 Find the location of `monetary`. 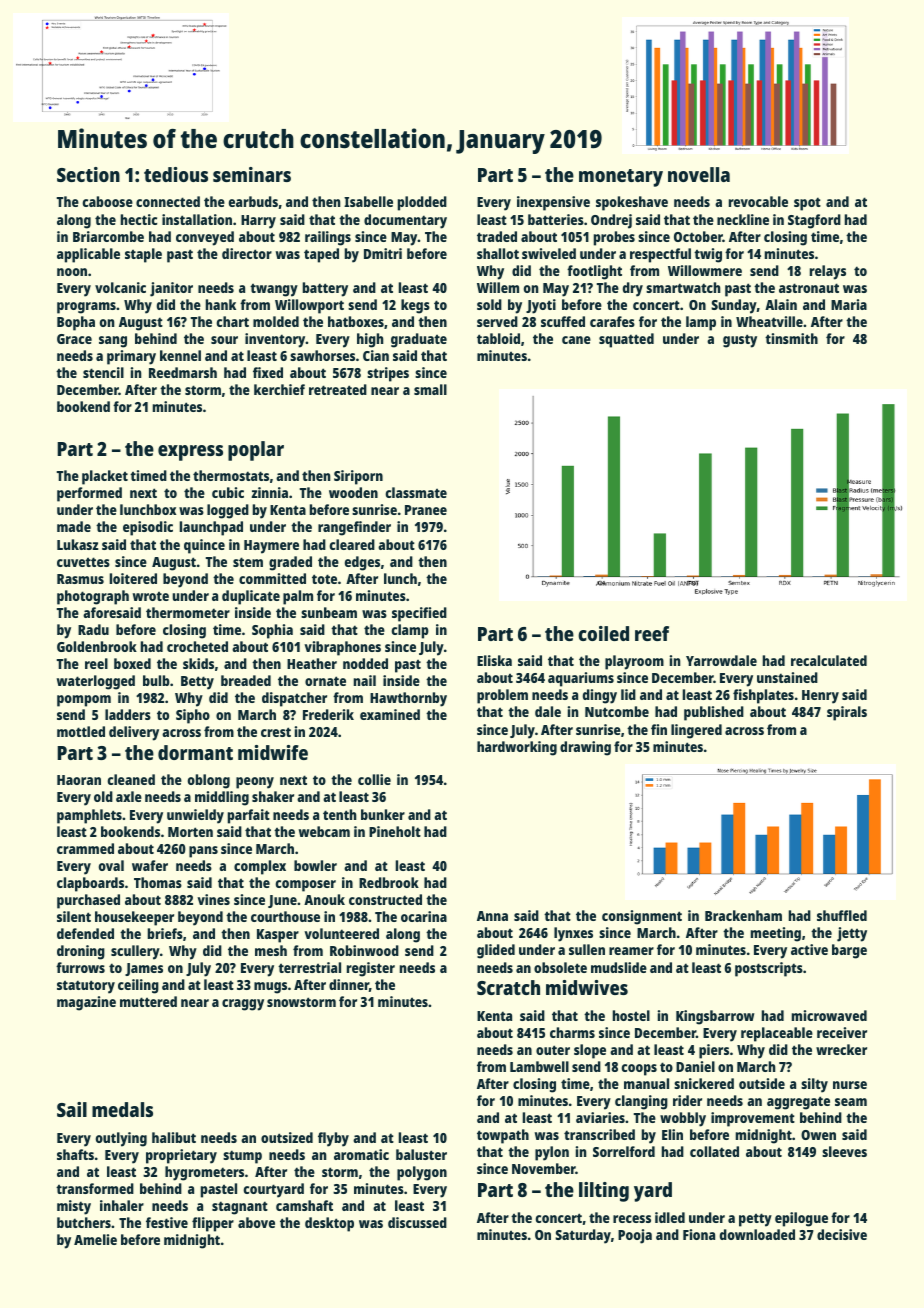

monetary is located at coordinates (621, 178).
